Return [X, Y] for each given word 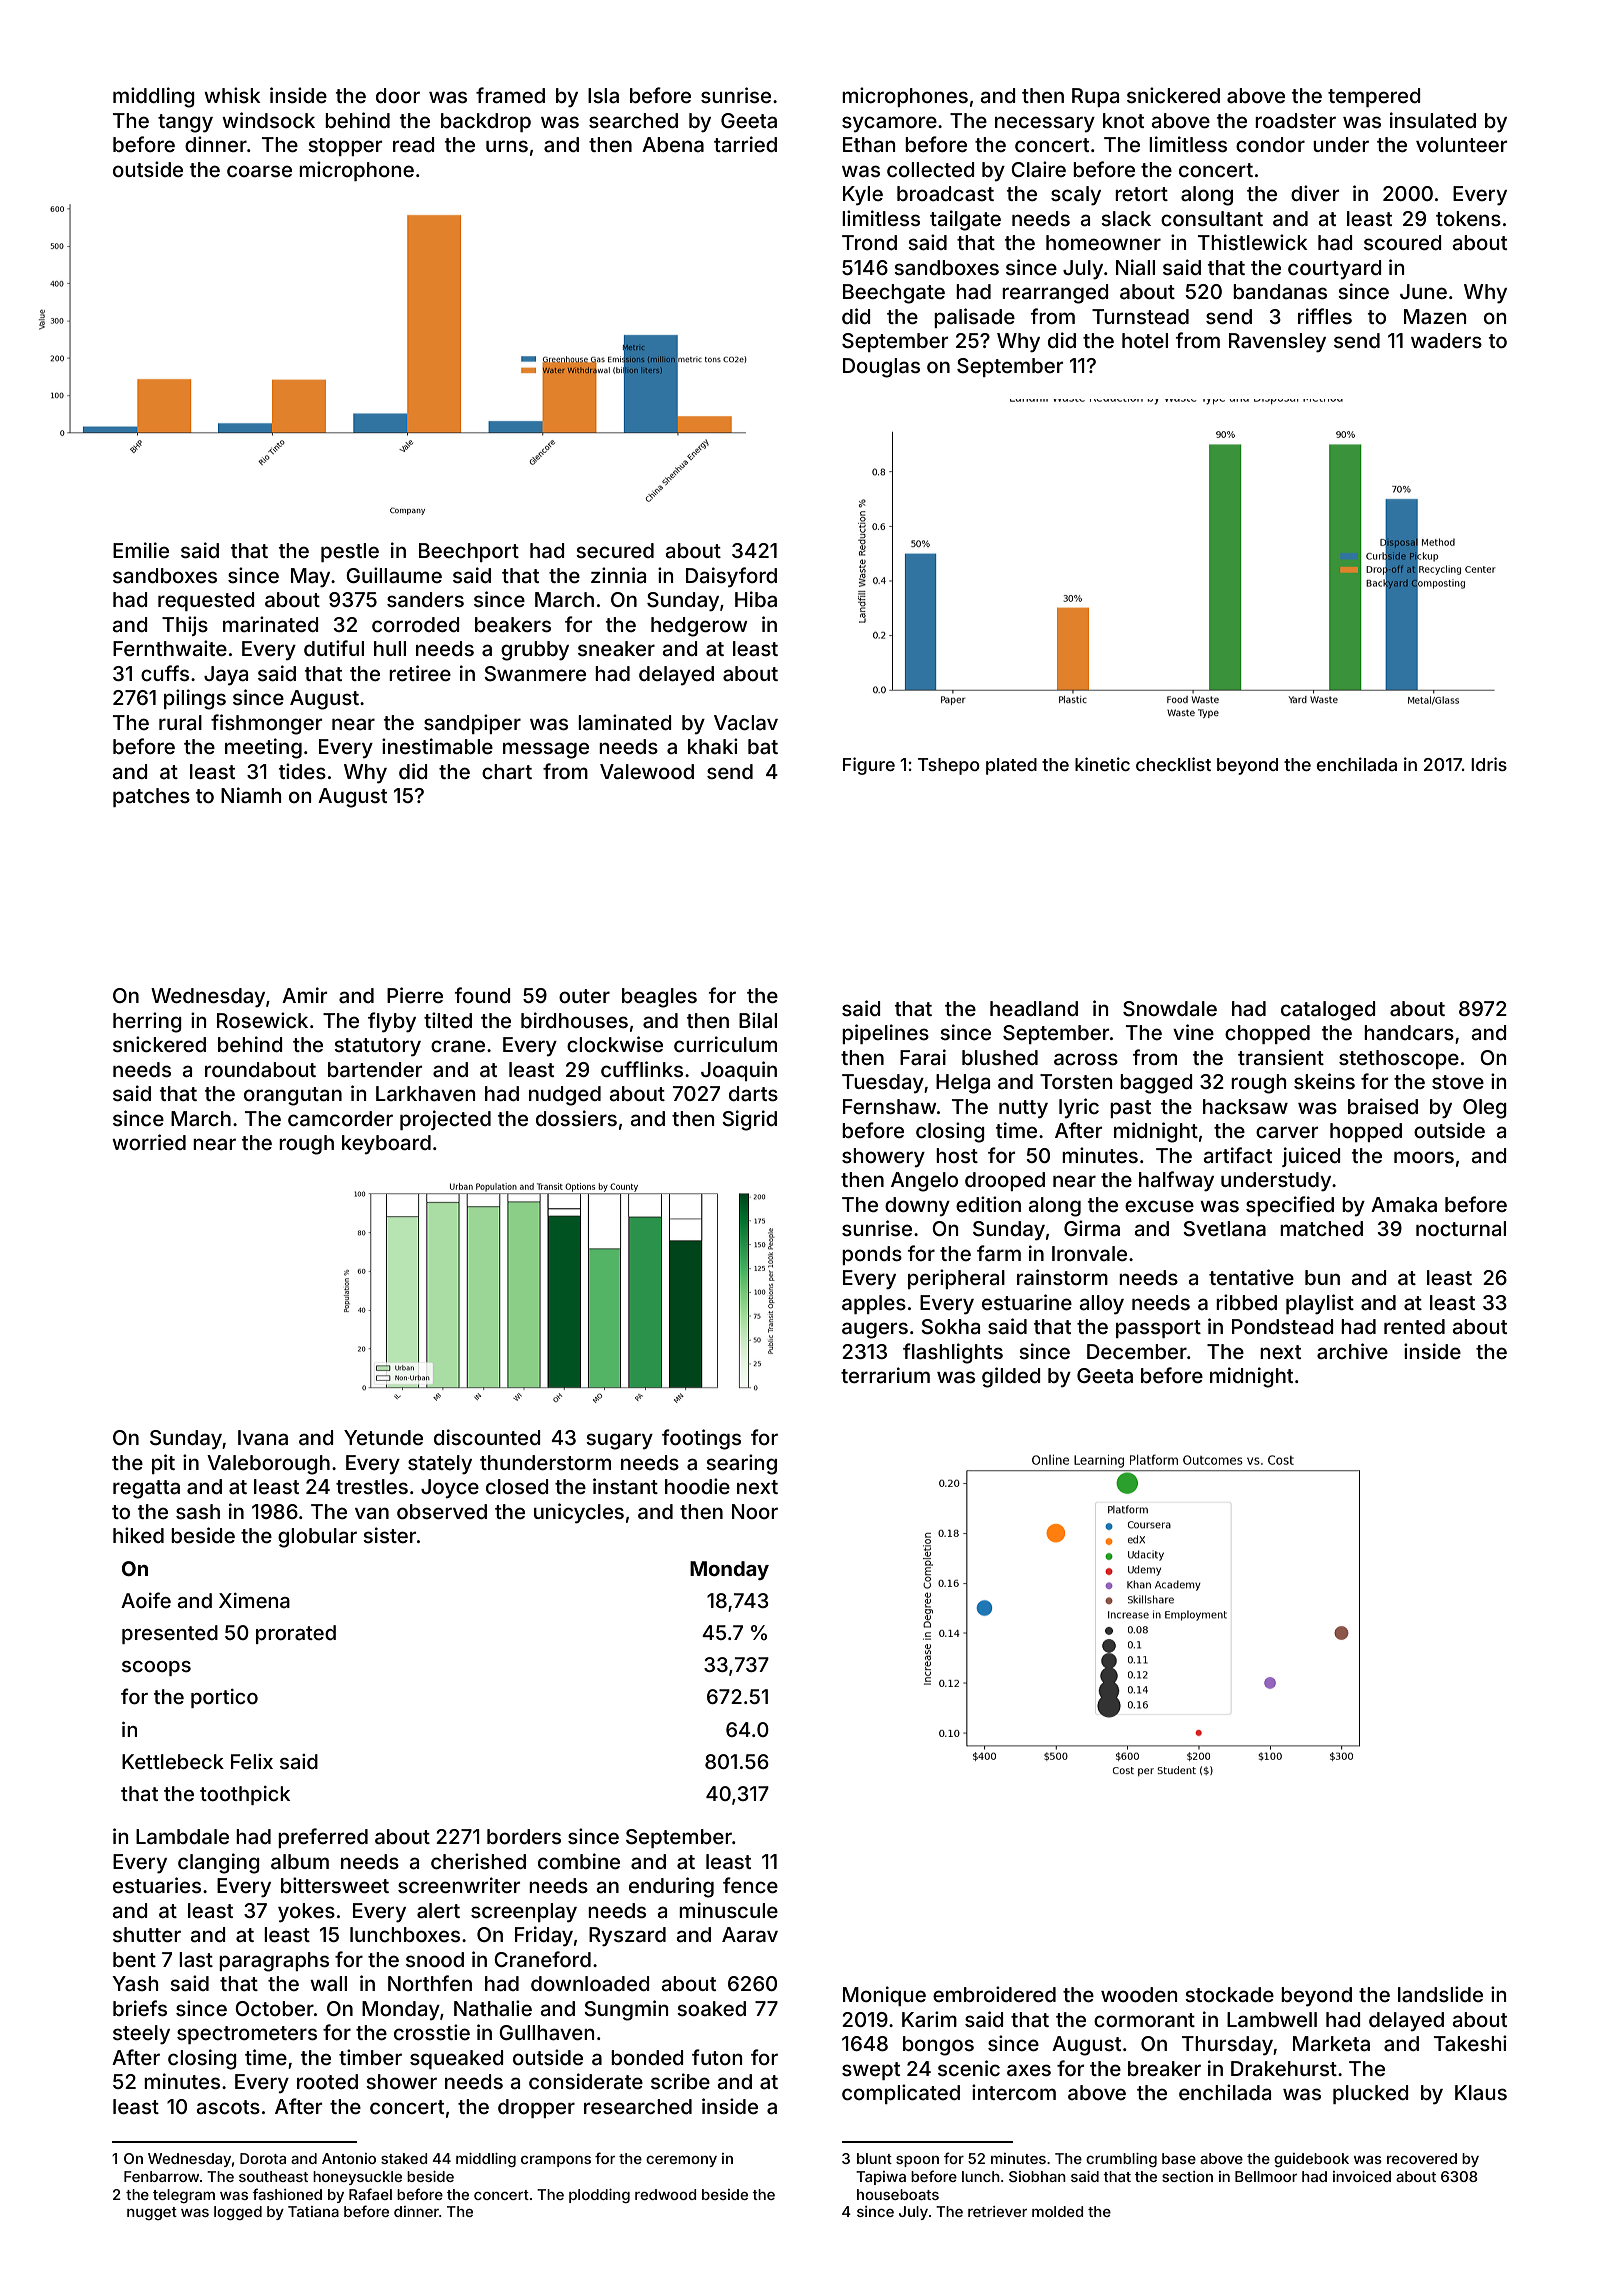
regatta [146, 1489]
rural [180, 722]
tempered [1374, 97]
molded [1057, 2211]
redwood [665, 2194]
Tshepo [949, 766]
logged [238, 2213]
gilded [1011, 1377]
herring [147, 1022]
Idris [1489, 764]
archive [1352, 1351]
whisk [232, 95]
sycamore [889, 124]
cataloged [1328, 1011]
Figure [869, 766]
